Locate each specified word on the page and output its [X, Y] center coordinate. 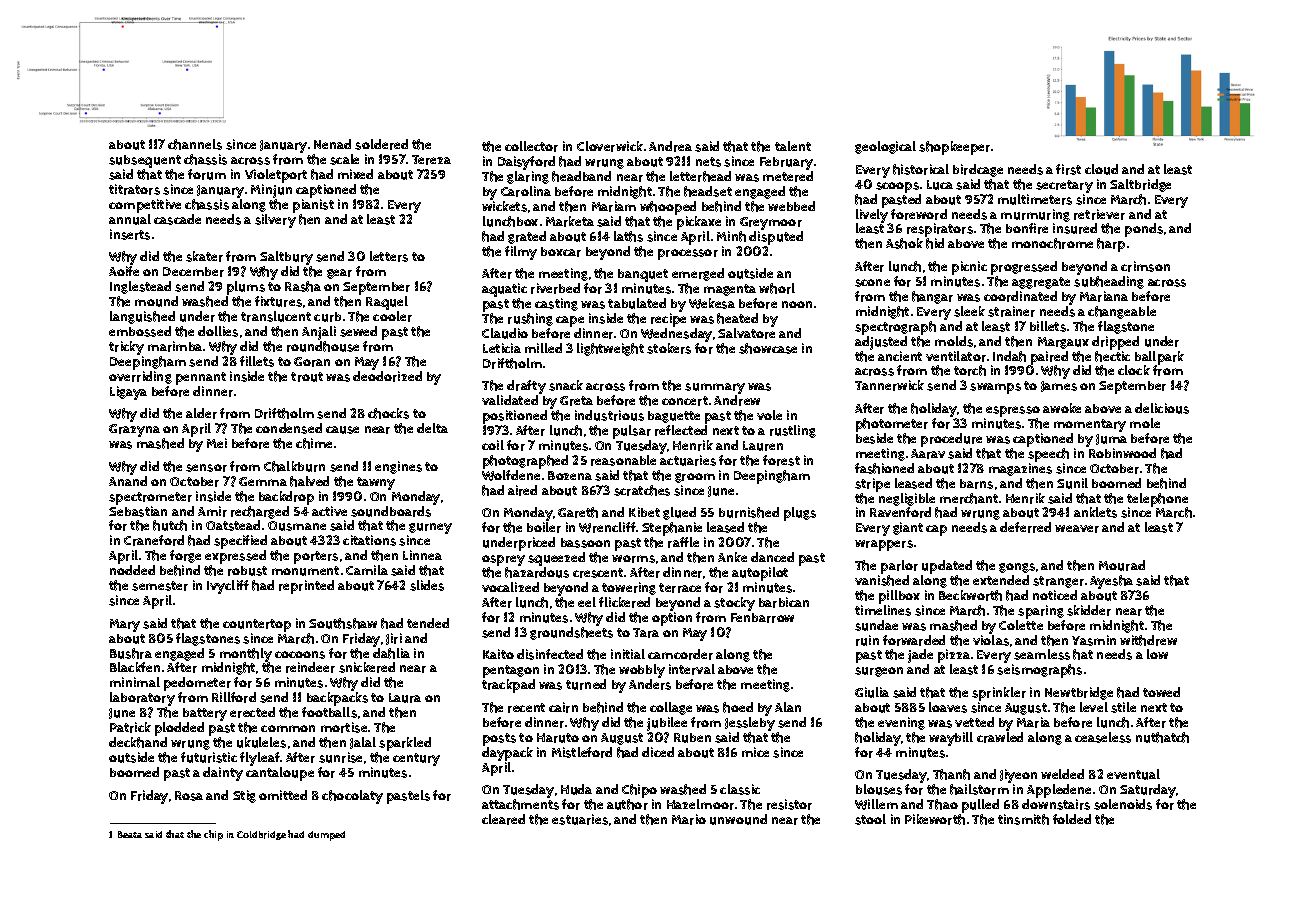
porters [316, 557]
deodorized [387, 376]
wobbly [642, 672]
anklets [1095, 512]
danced [772, 557]
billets [1048, 326]
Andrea [670, 146]
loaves [948, 707]
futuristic [209, 757]
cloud [1101, 169]
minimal [135, 682]
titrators [134, 189]
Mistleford [582, 752]
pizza [954, 656]
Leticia [502, 348]
